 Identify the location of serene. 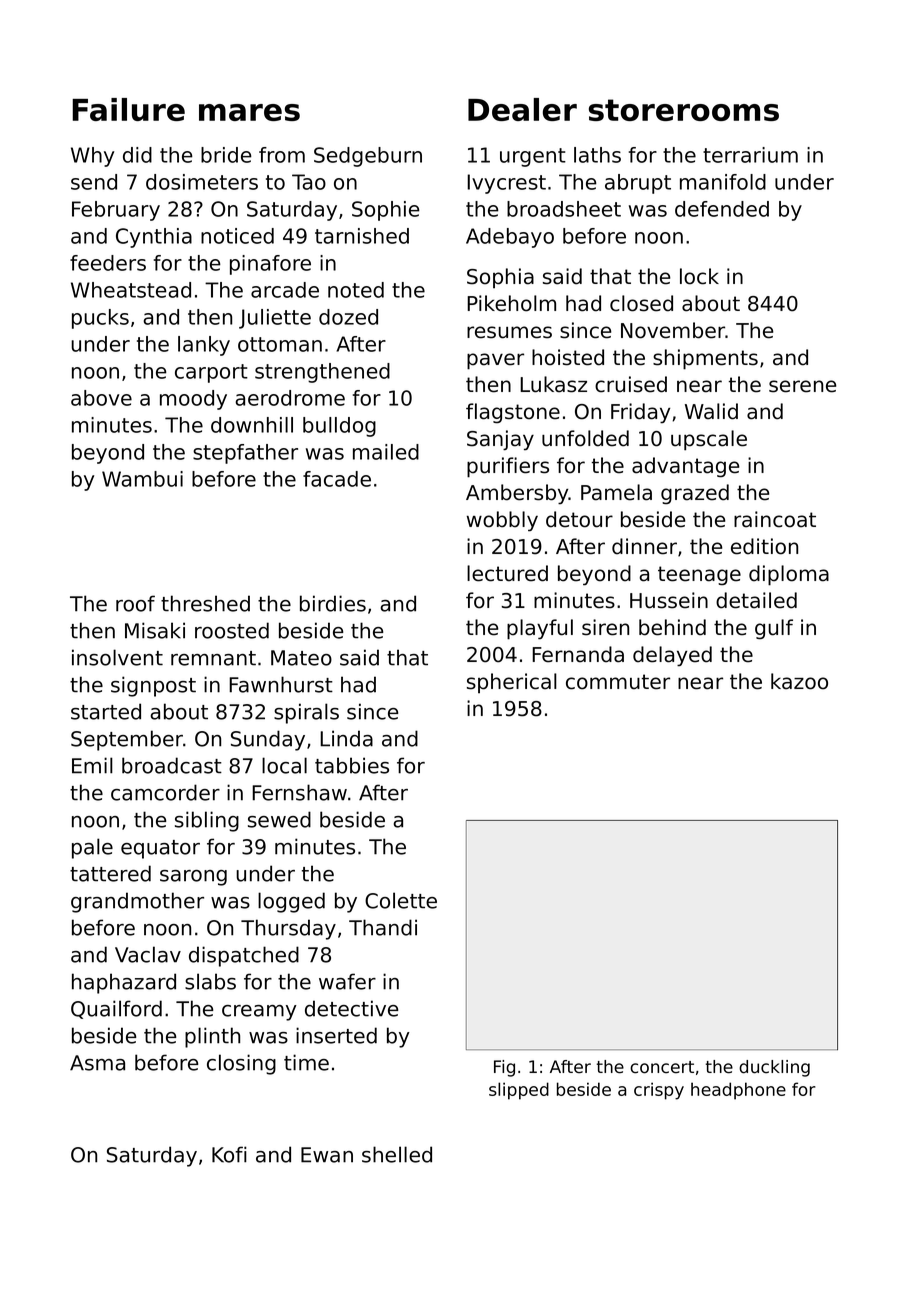
(802, 386).
